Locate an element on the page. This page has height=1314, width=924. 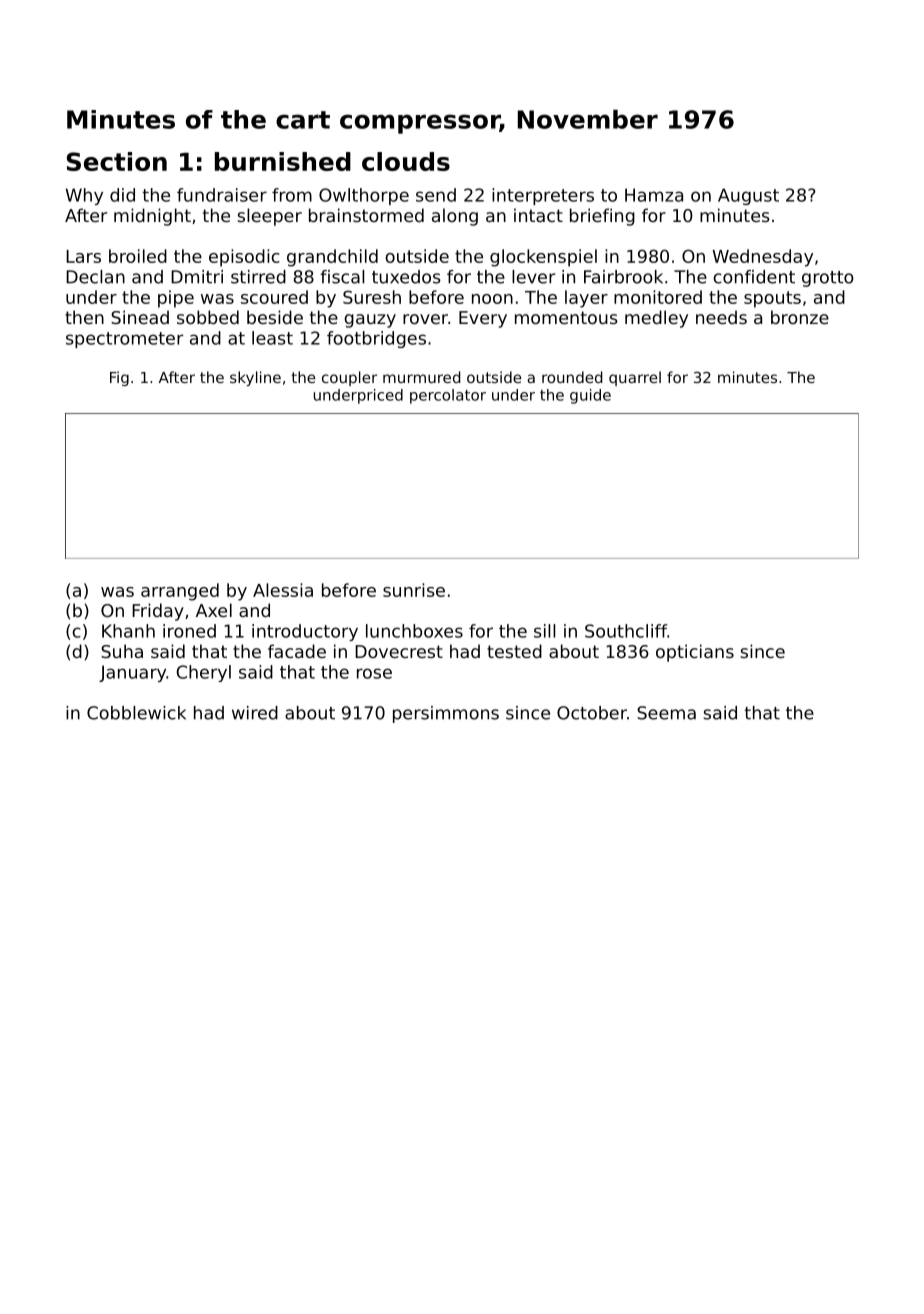
sobbed is located at coordinates (208, 317).
